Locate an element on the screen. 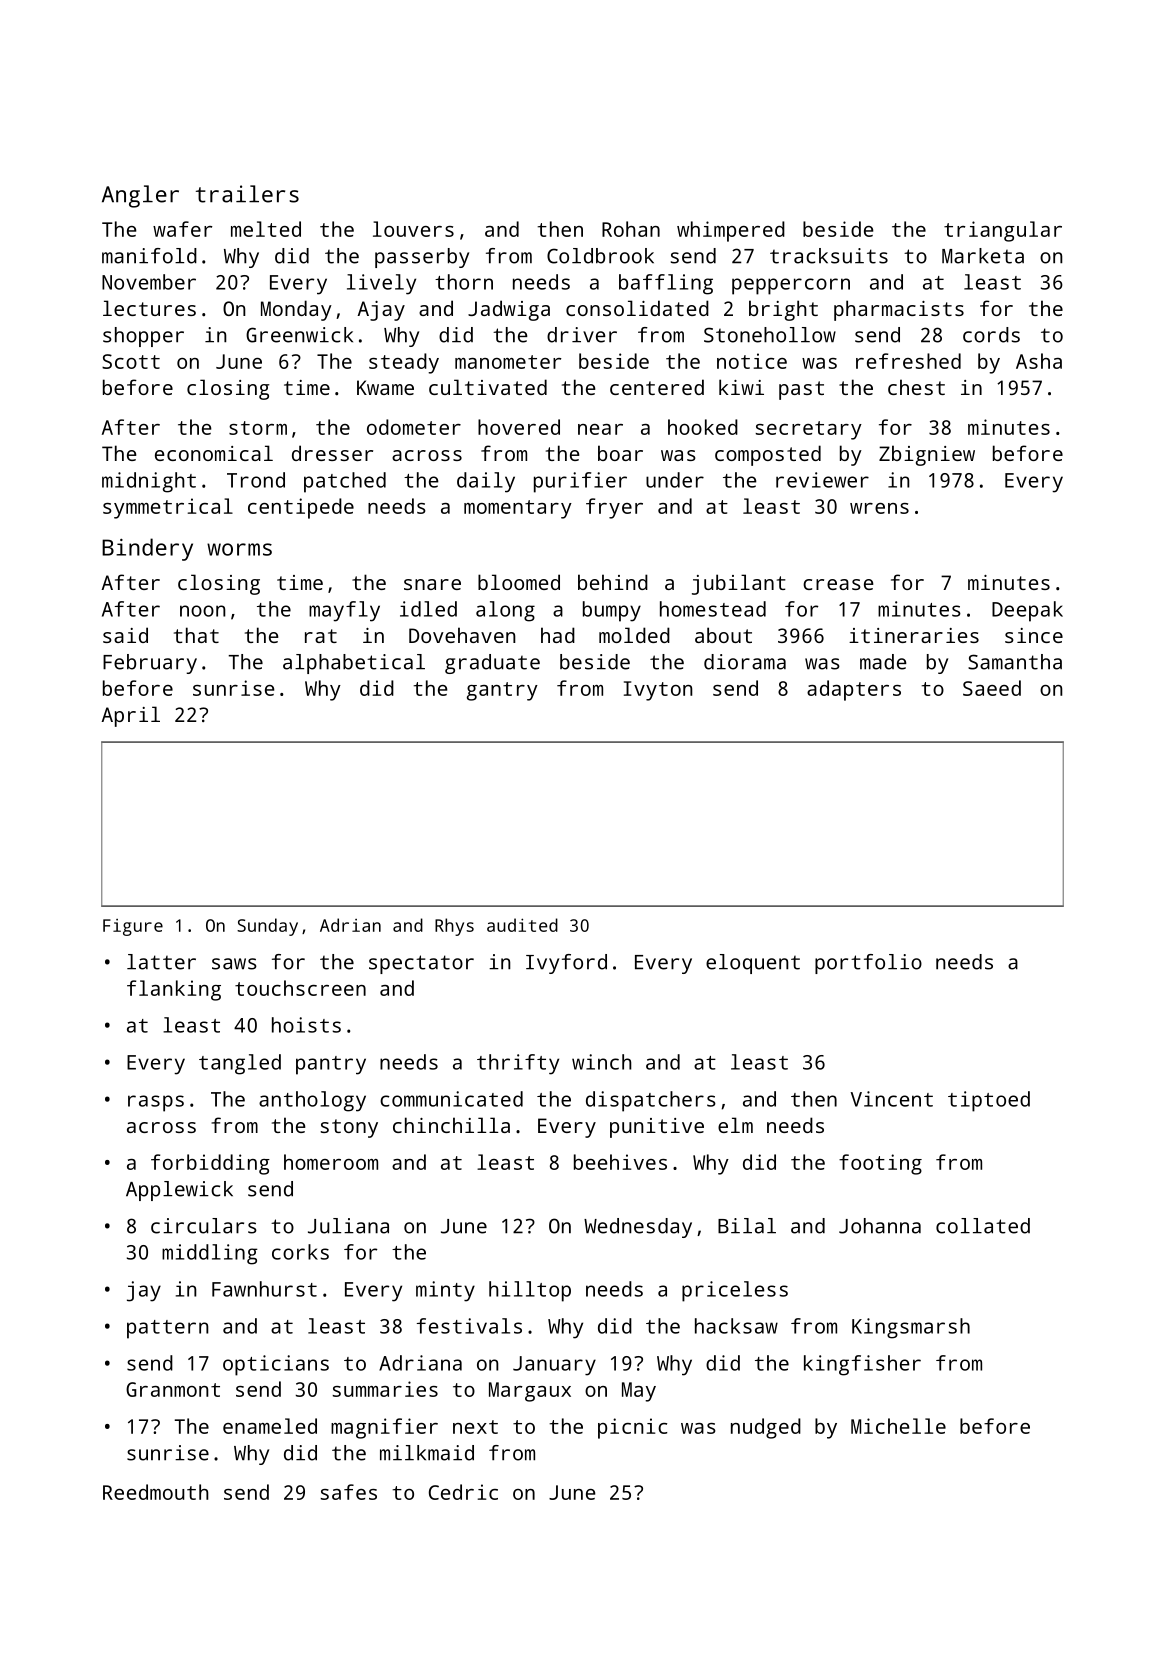  minty is located at coordinates (445, 1291).
